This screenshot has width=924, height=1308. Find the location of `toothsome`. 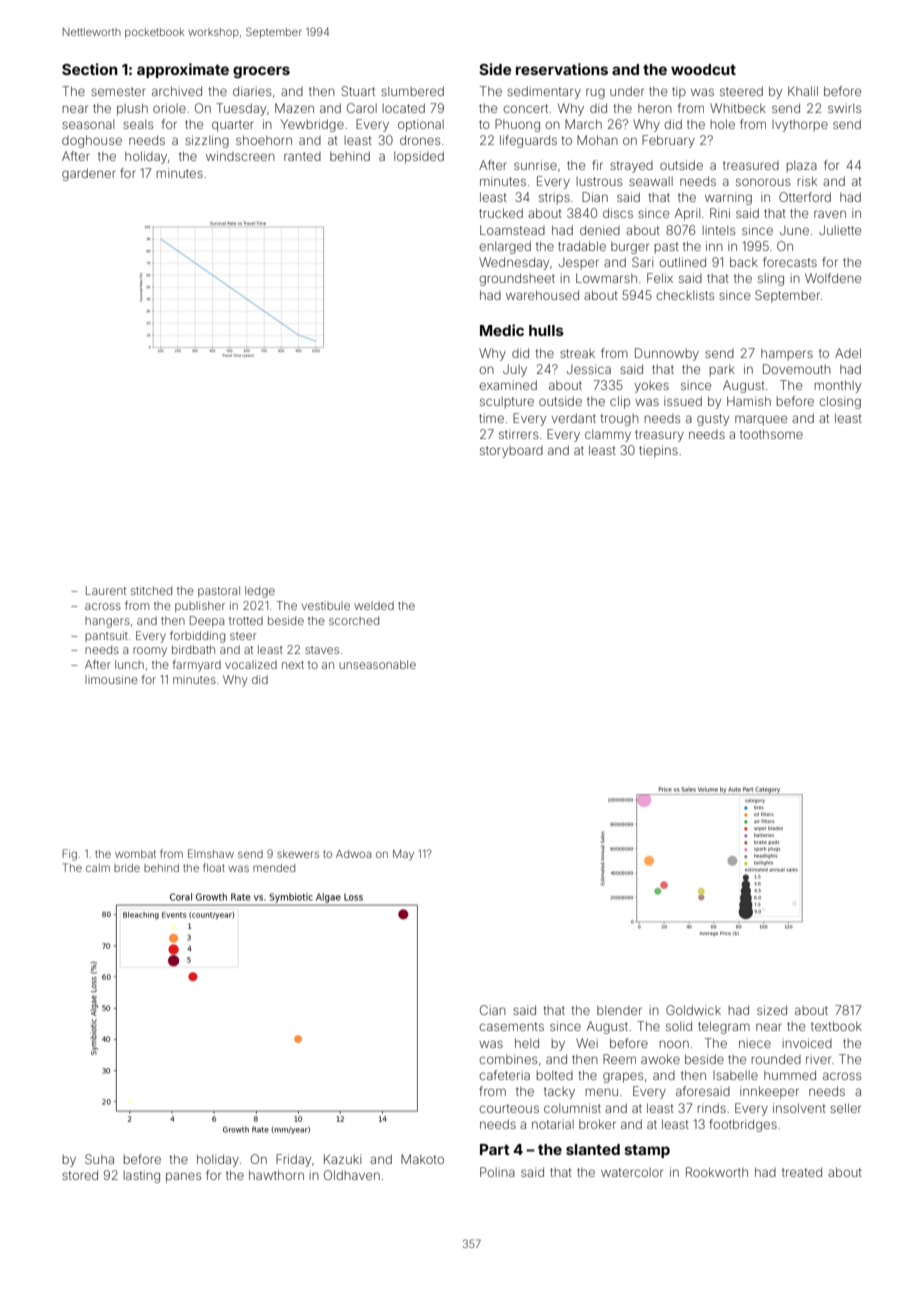

toothsome is located at coordinates (771, 434).
